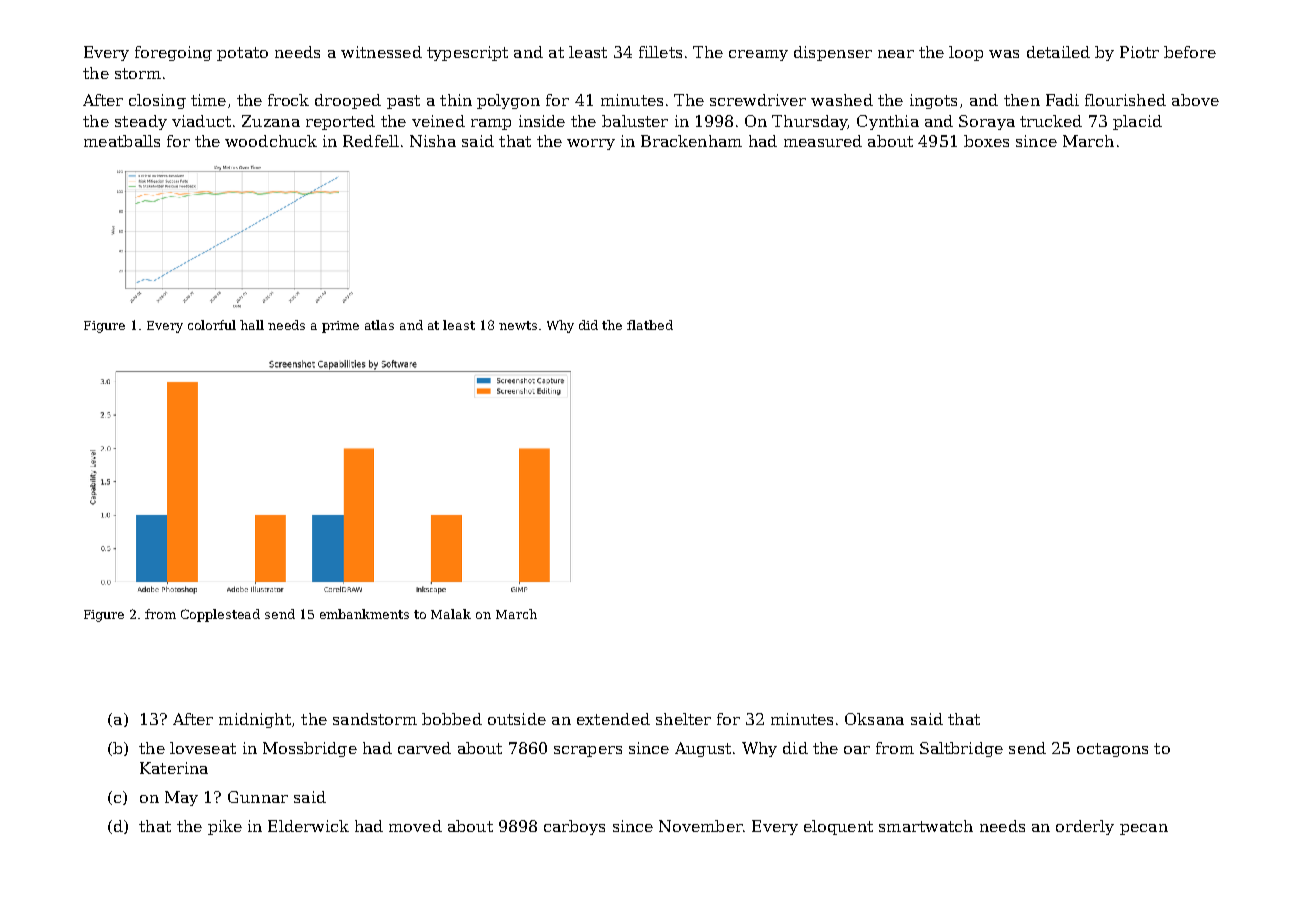 This screenshot has height=924, width=1308. Describe the element at coordinates (1051, 121) in the screenshot. I see `trucked` at that location.
